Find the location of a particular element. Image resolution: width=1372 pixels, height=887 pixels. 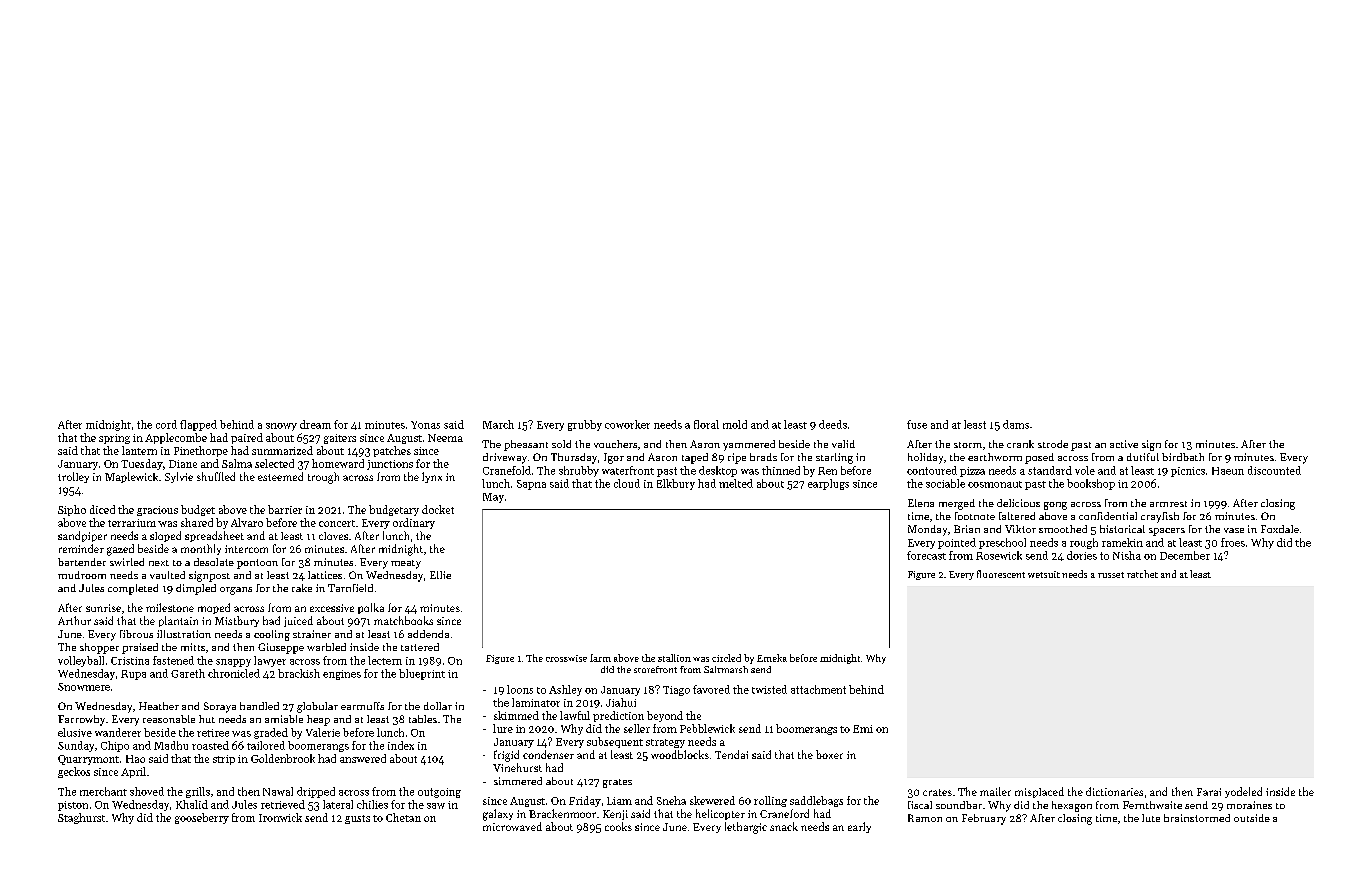

condenser is located at coordinates (548, 754).
